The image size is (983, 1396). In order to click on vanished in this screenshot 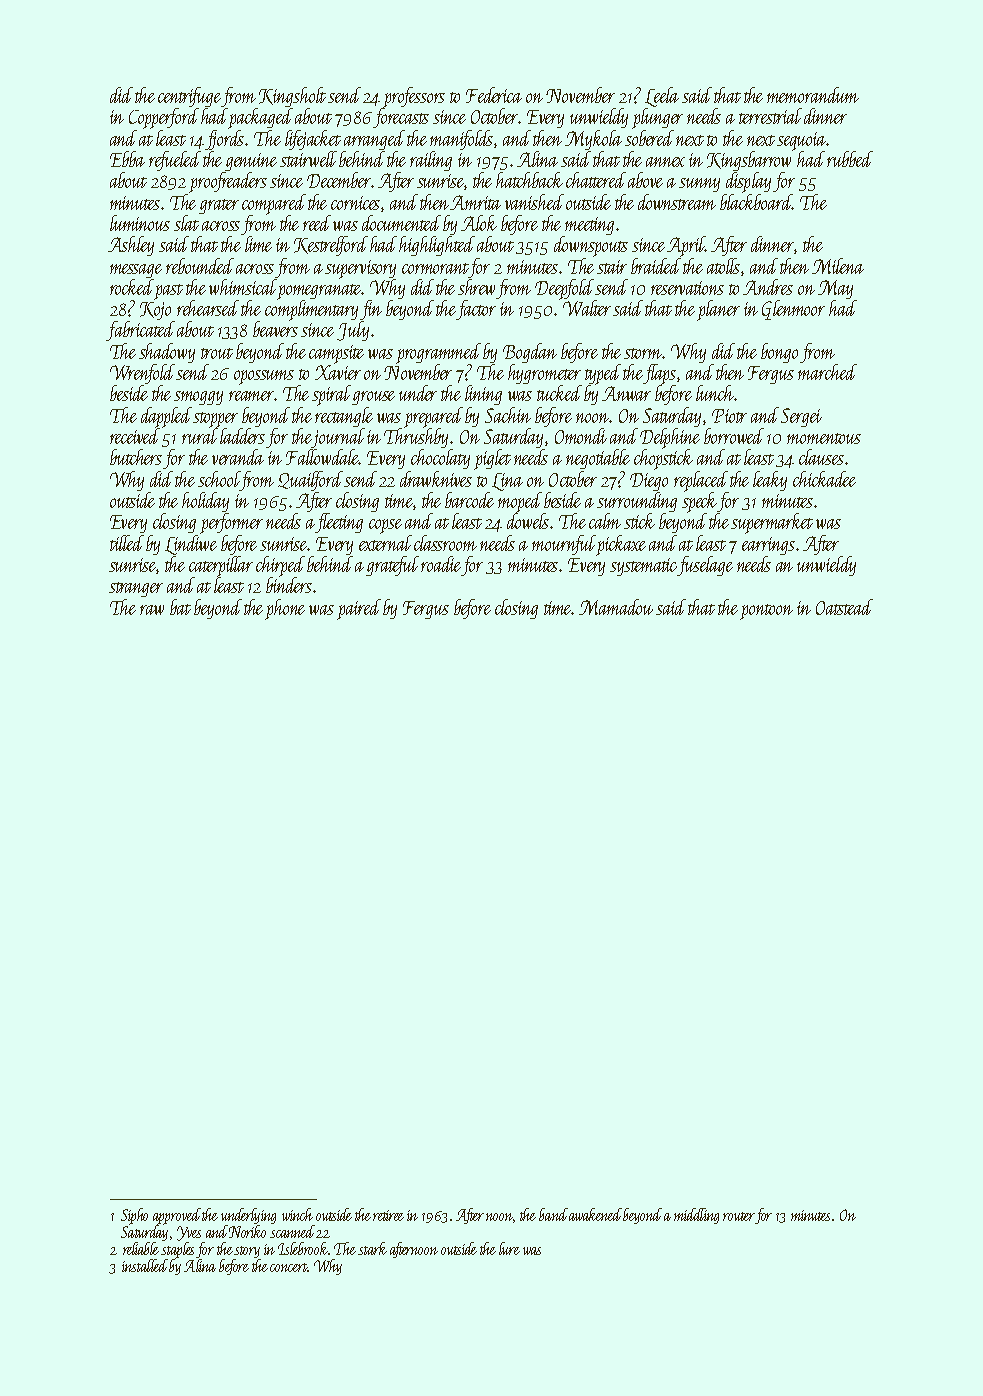, I will do `click(534, 202)`.
